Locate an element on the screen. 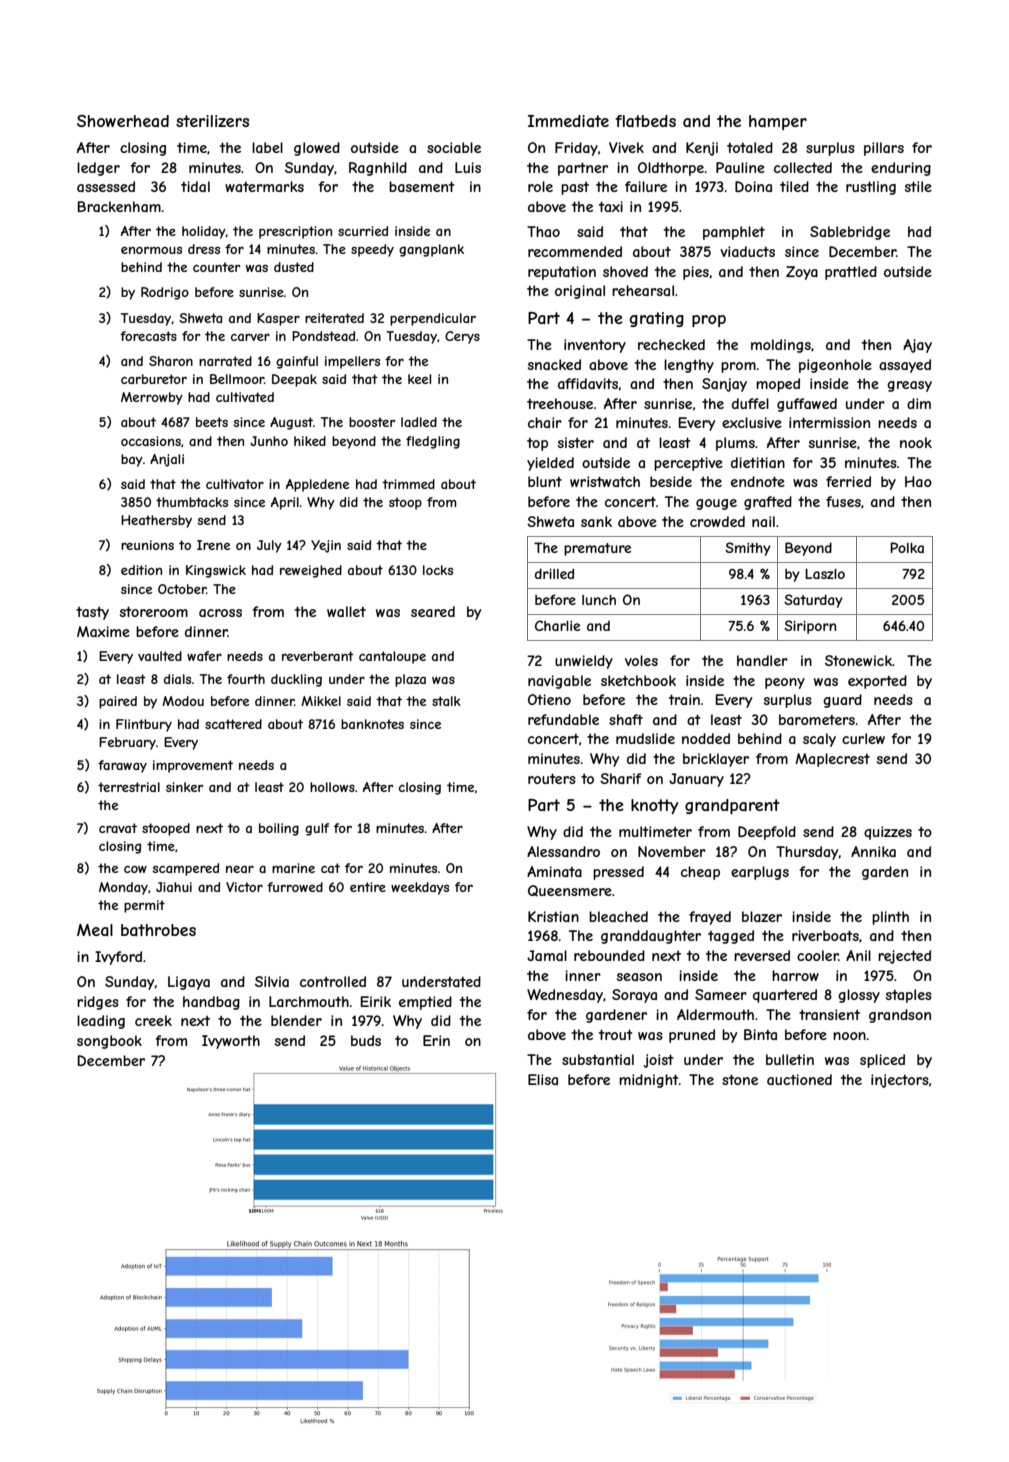  Ivyworth is located at coordinates (231, 1042).
